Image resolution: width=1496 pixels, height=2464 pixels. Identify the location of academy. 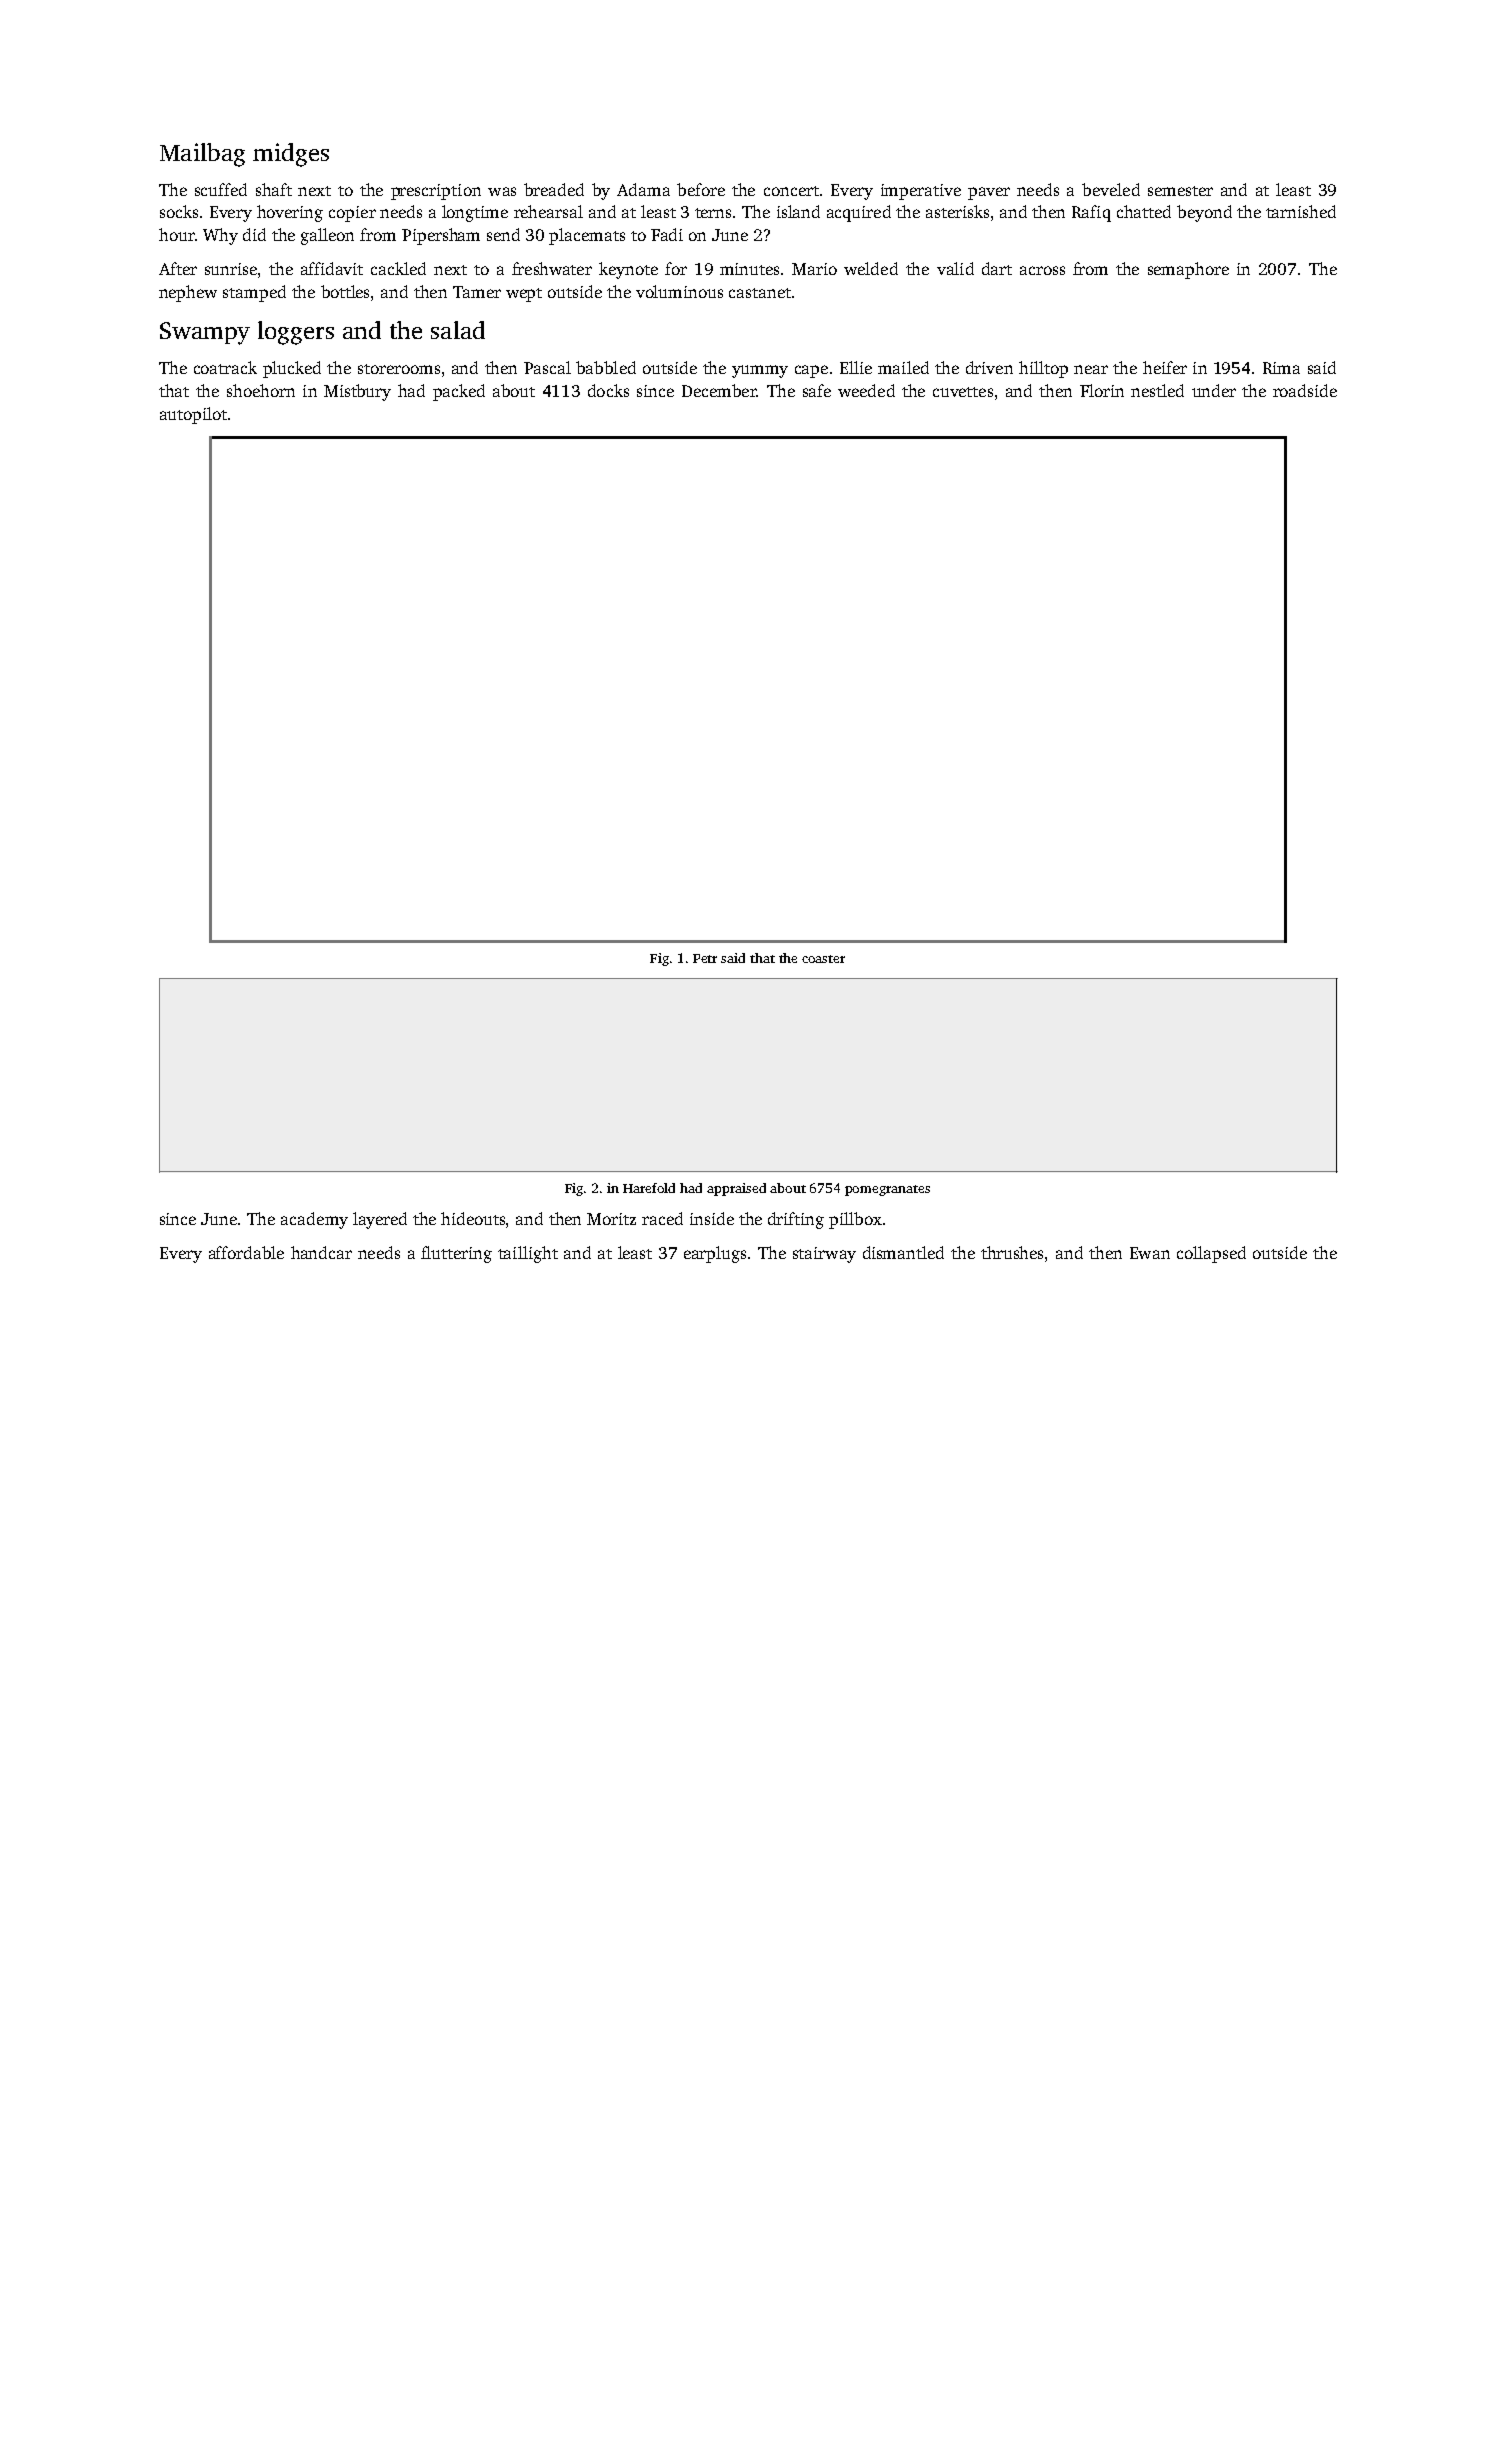
(314, 1220).
